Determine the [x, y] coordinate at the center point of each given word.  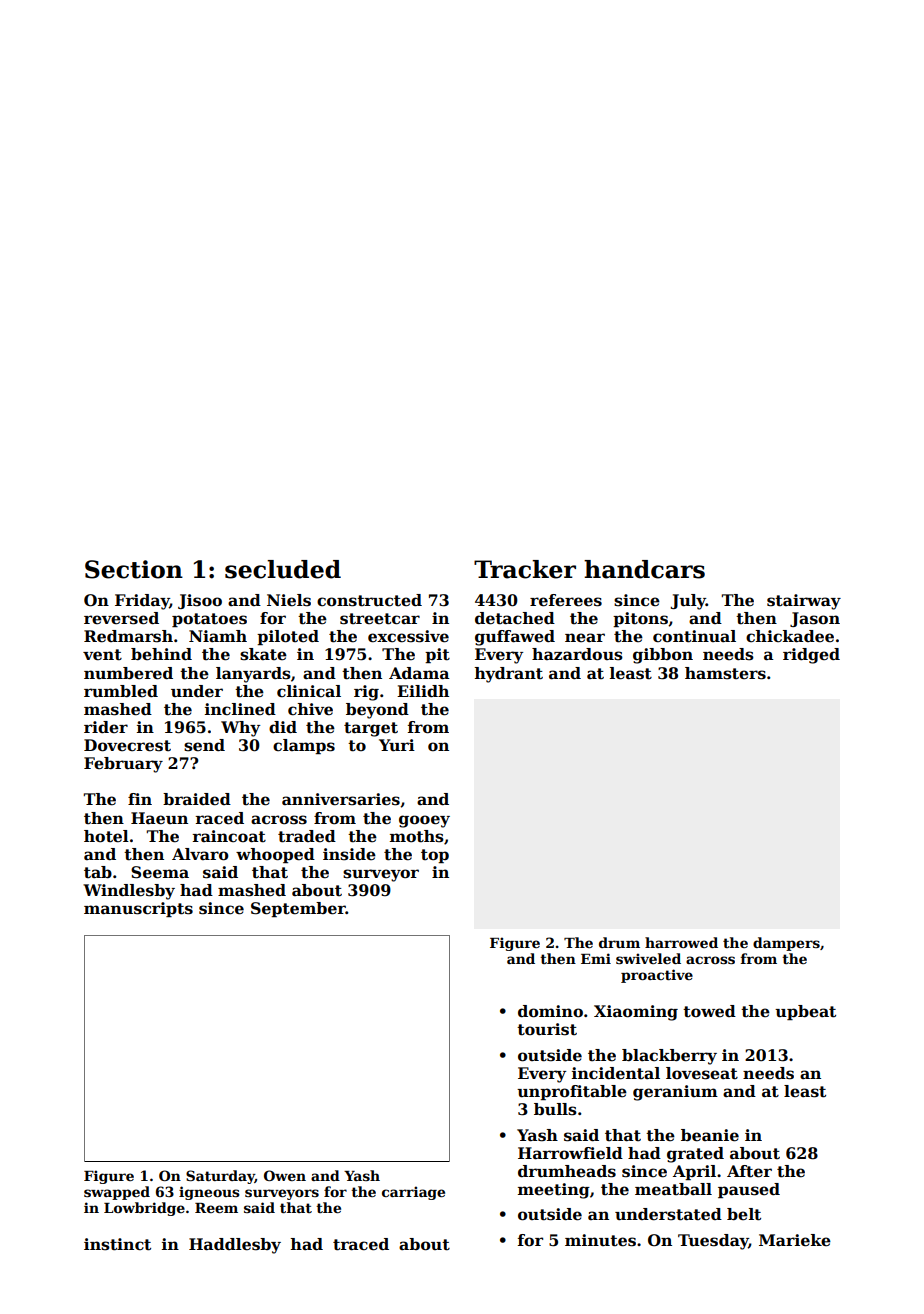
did [283, 727]
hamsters [725, 673]
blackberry [669, 1057]
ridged [811, 656]
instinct [117, 1244]
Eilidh [423, 691]
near [585, 638]
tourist [547, 1029]
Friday [142, 602]
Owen [285, 1175]
